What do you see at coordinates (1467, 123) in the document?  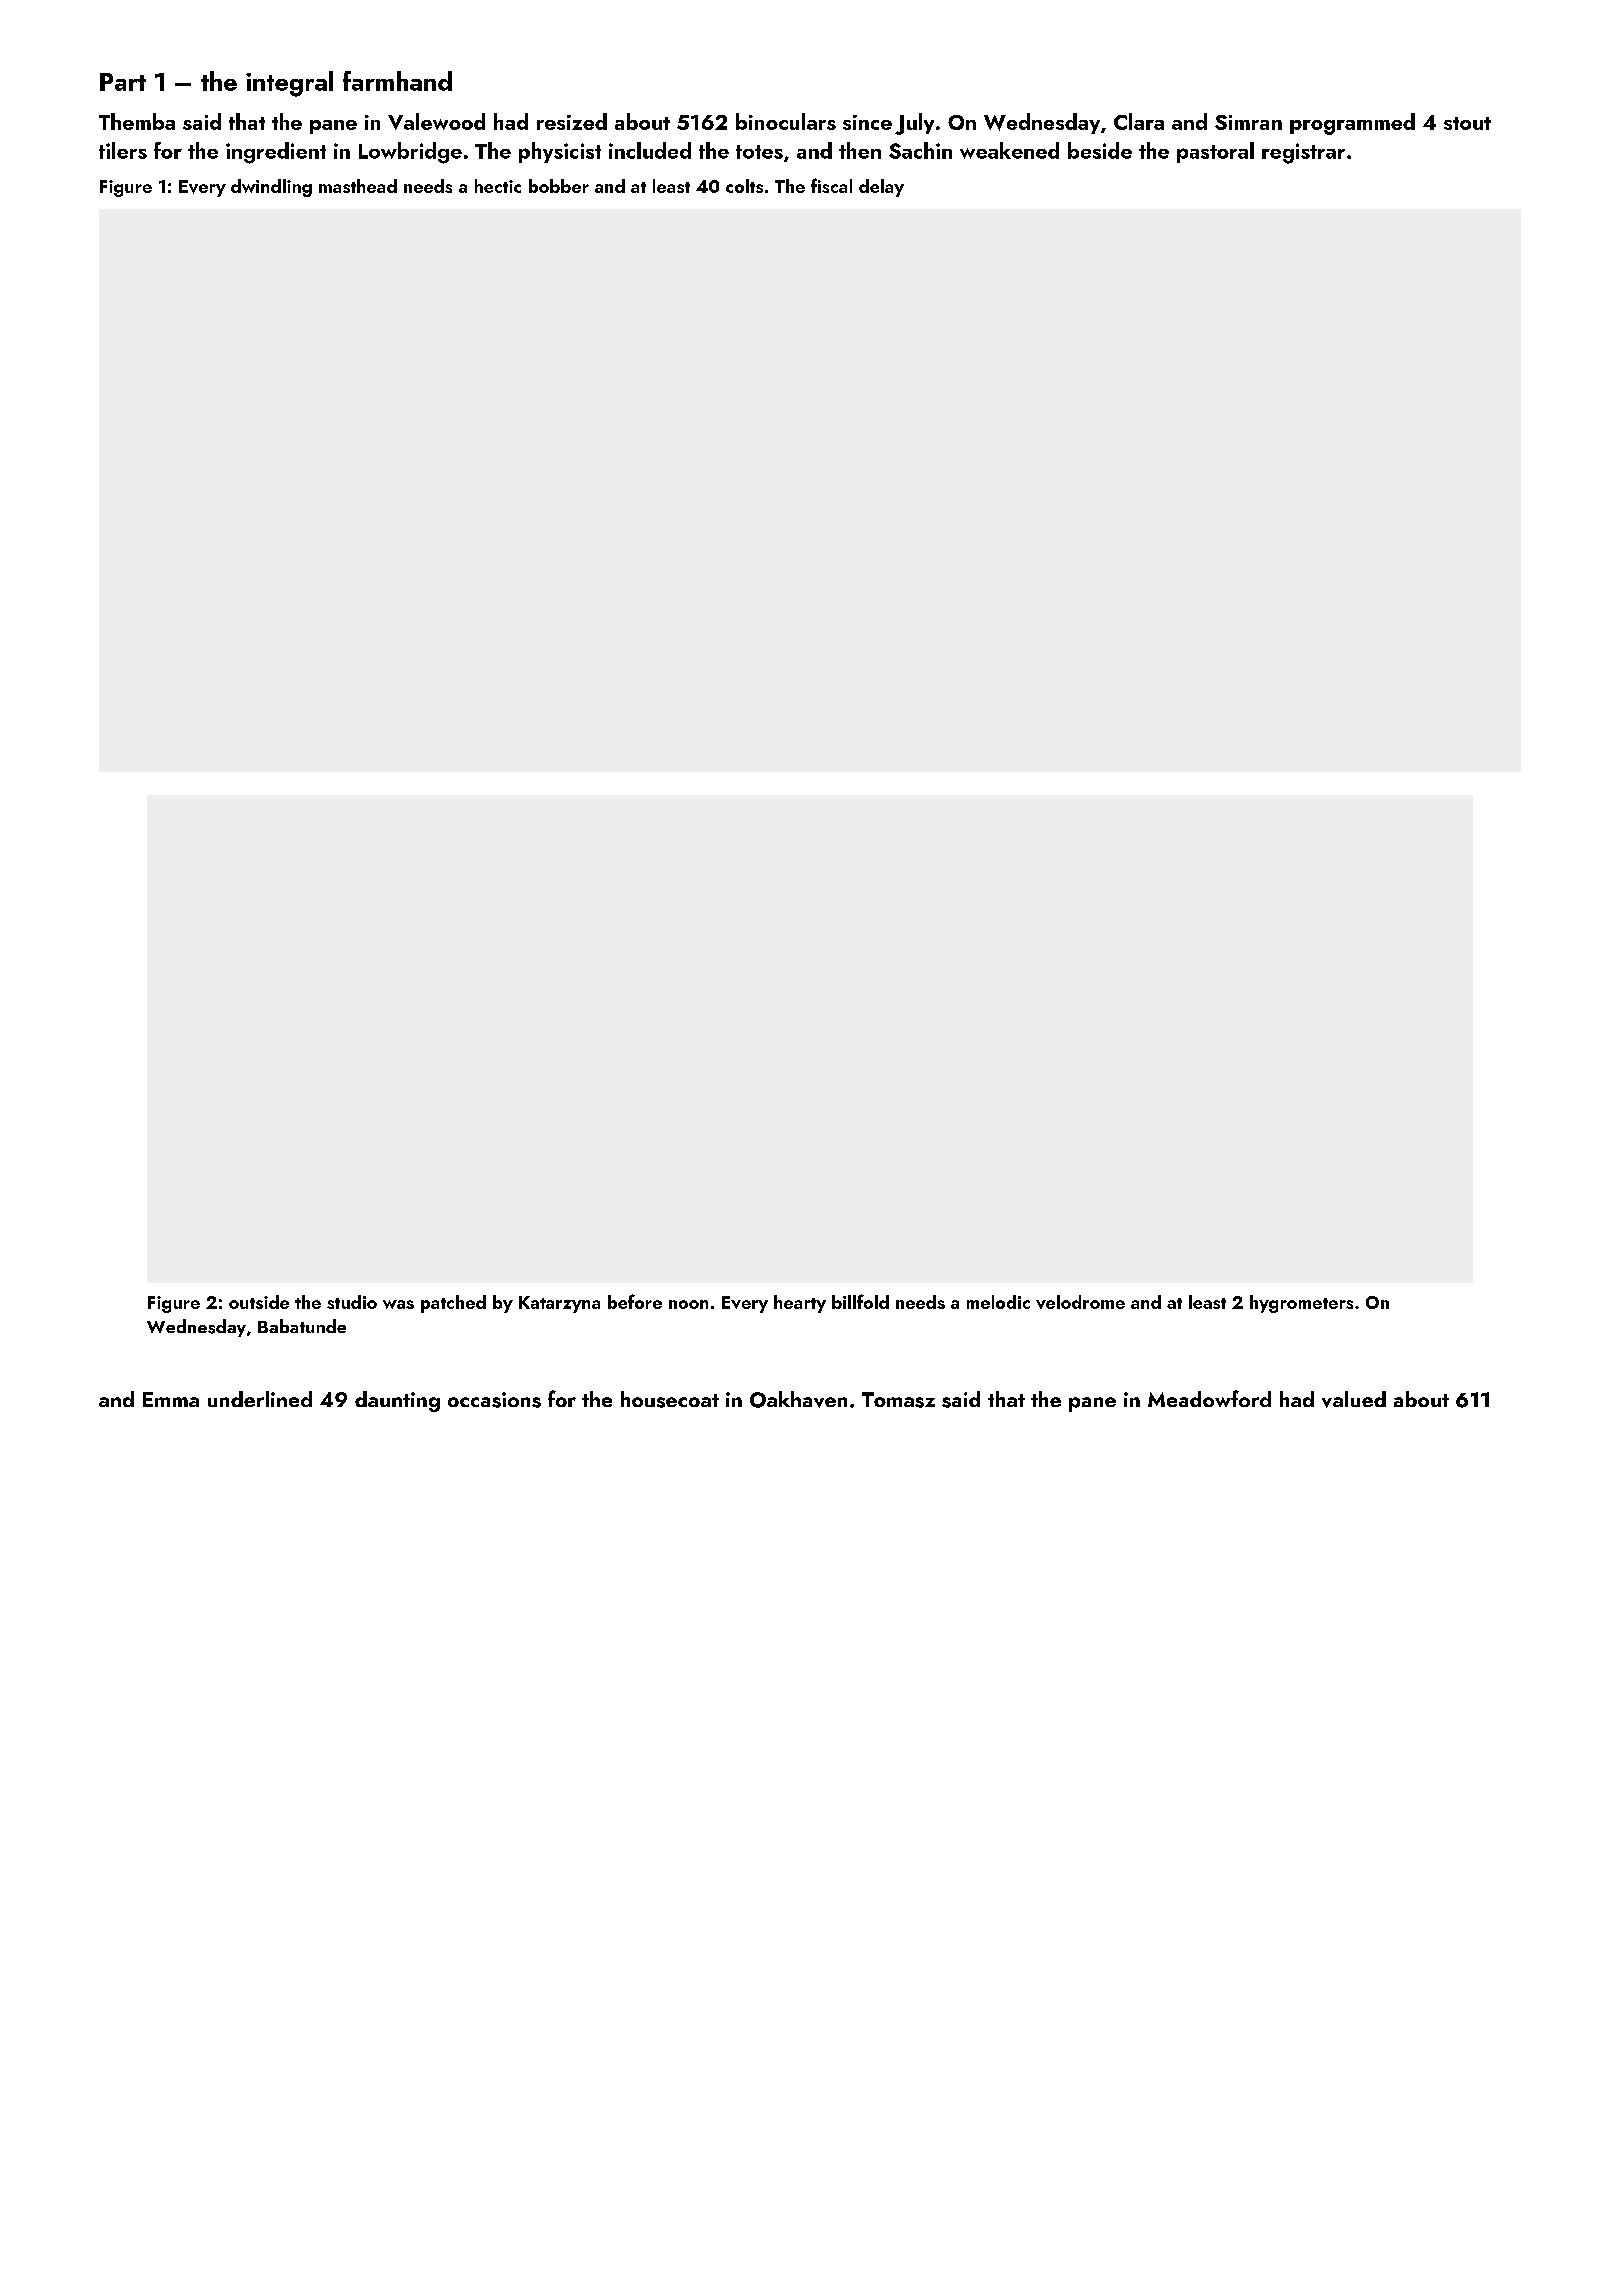 I see `stout` at bounding box center [1467, 123].
